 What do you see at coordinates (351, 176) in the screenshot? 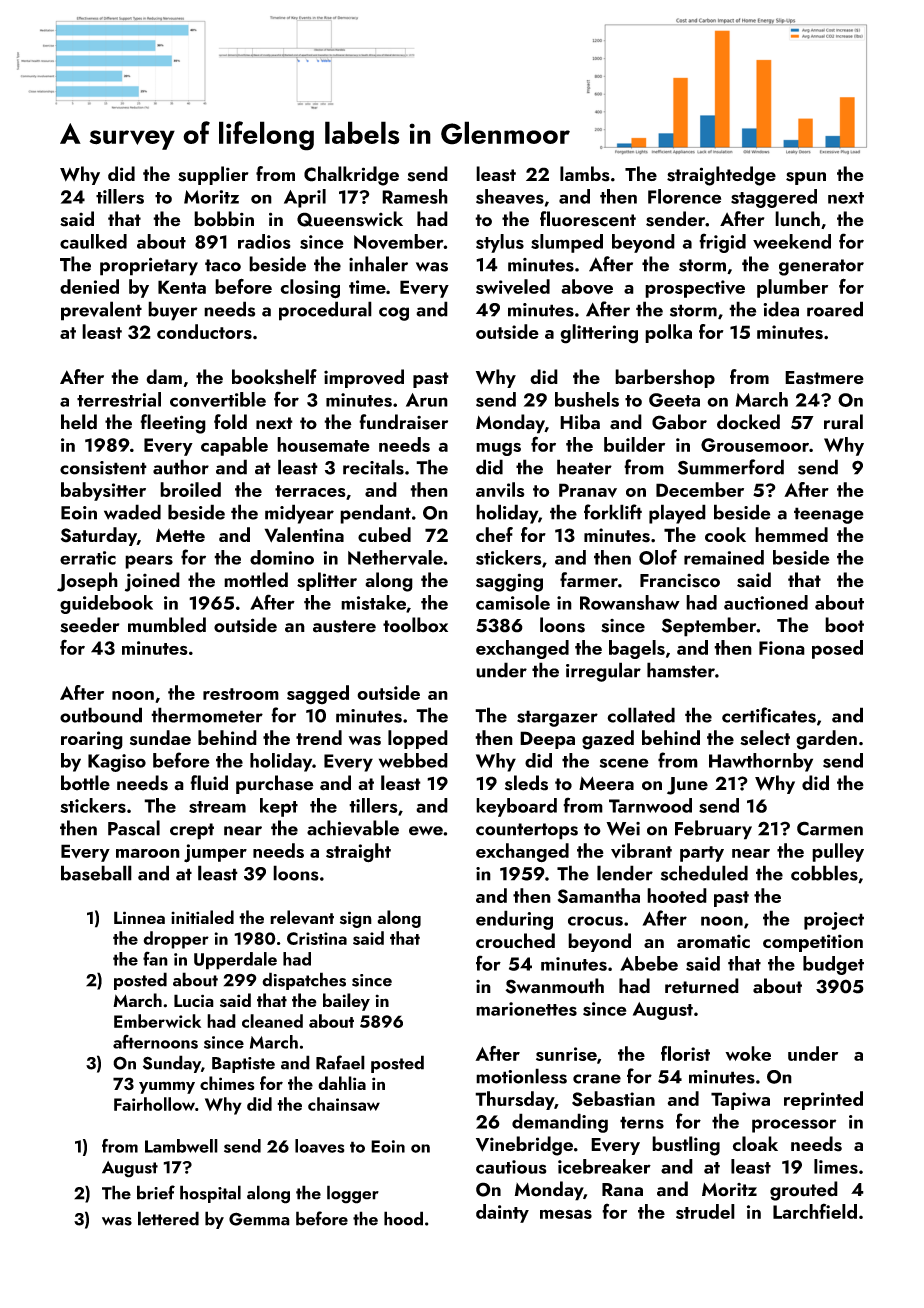
I see `Chalkridge` at bounding box center [351, 176].
